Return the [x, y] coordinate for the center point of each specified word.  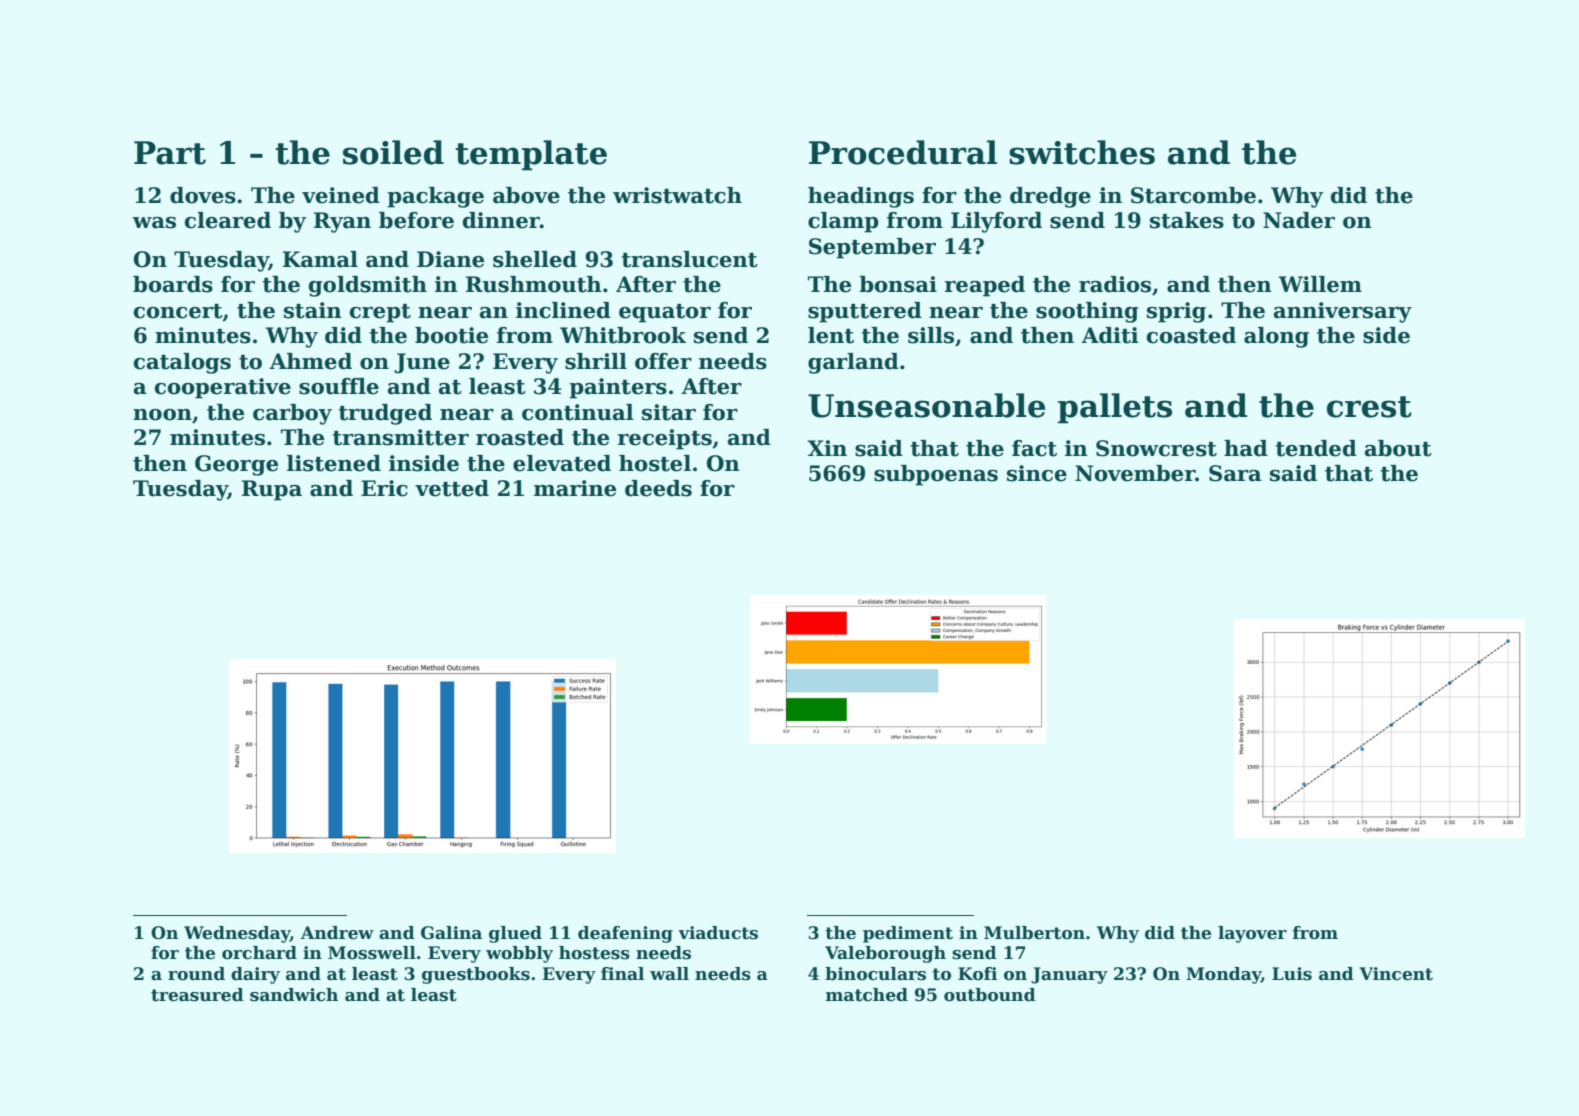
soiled [393, 152]
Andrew [337, 933]
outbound [990, 995]
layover [1252, 934]
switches [1082, 152]
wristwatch [677, 195]
